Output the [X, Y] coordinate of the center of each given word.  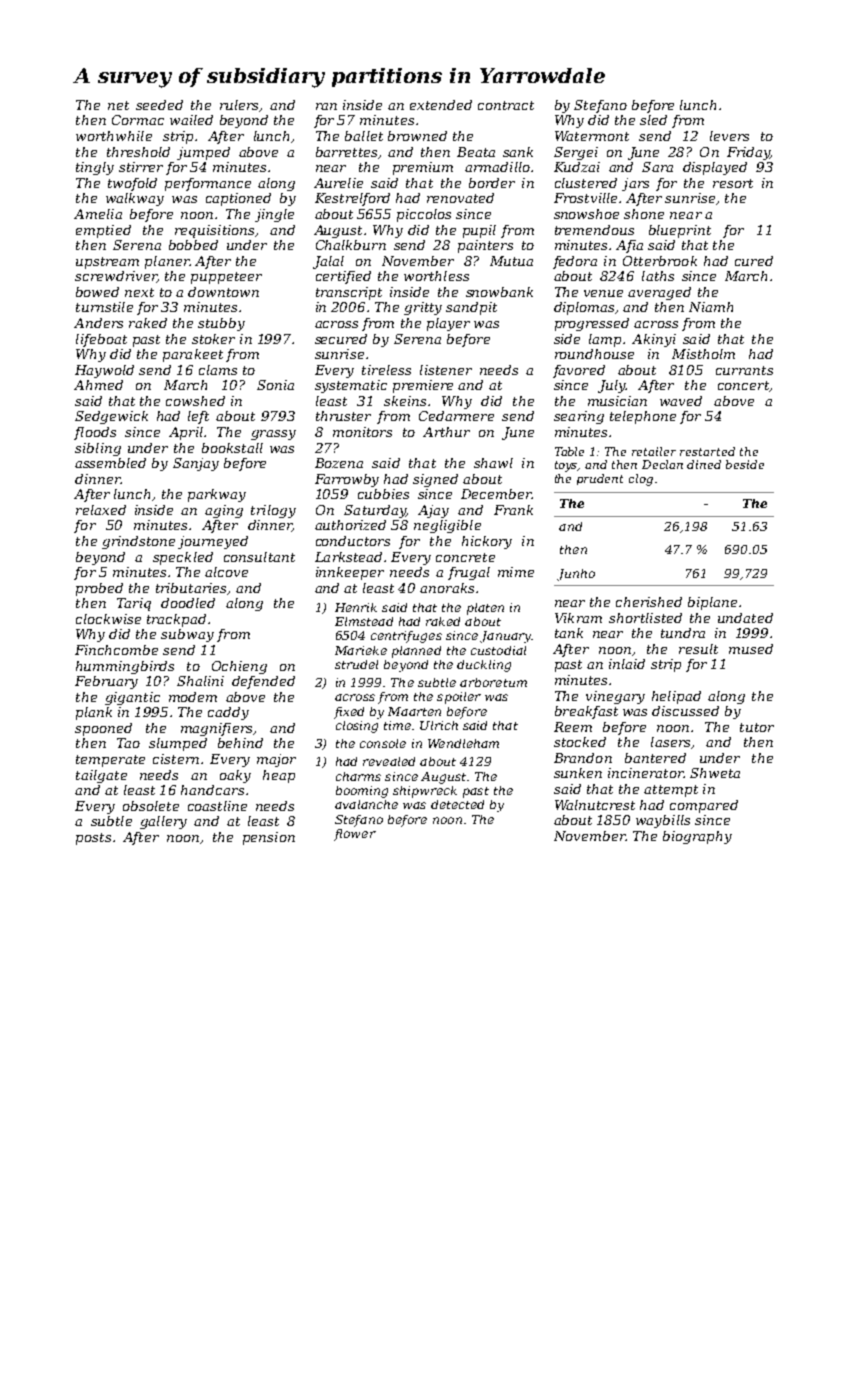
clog [641, 480]
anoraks [447, 588]
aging [224, 511]
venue [603, 293]
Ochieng [239, 667]
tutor [757, 727]
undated [745, 618]
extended [441, 105]
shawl [493, 463]
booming [362, 792]
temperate [110, 761]
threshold [138, 152]
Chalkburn [351, 245]
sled [653, 120]
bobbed [193, 245]
